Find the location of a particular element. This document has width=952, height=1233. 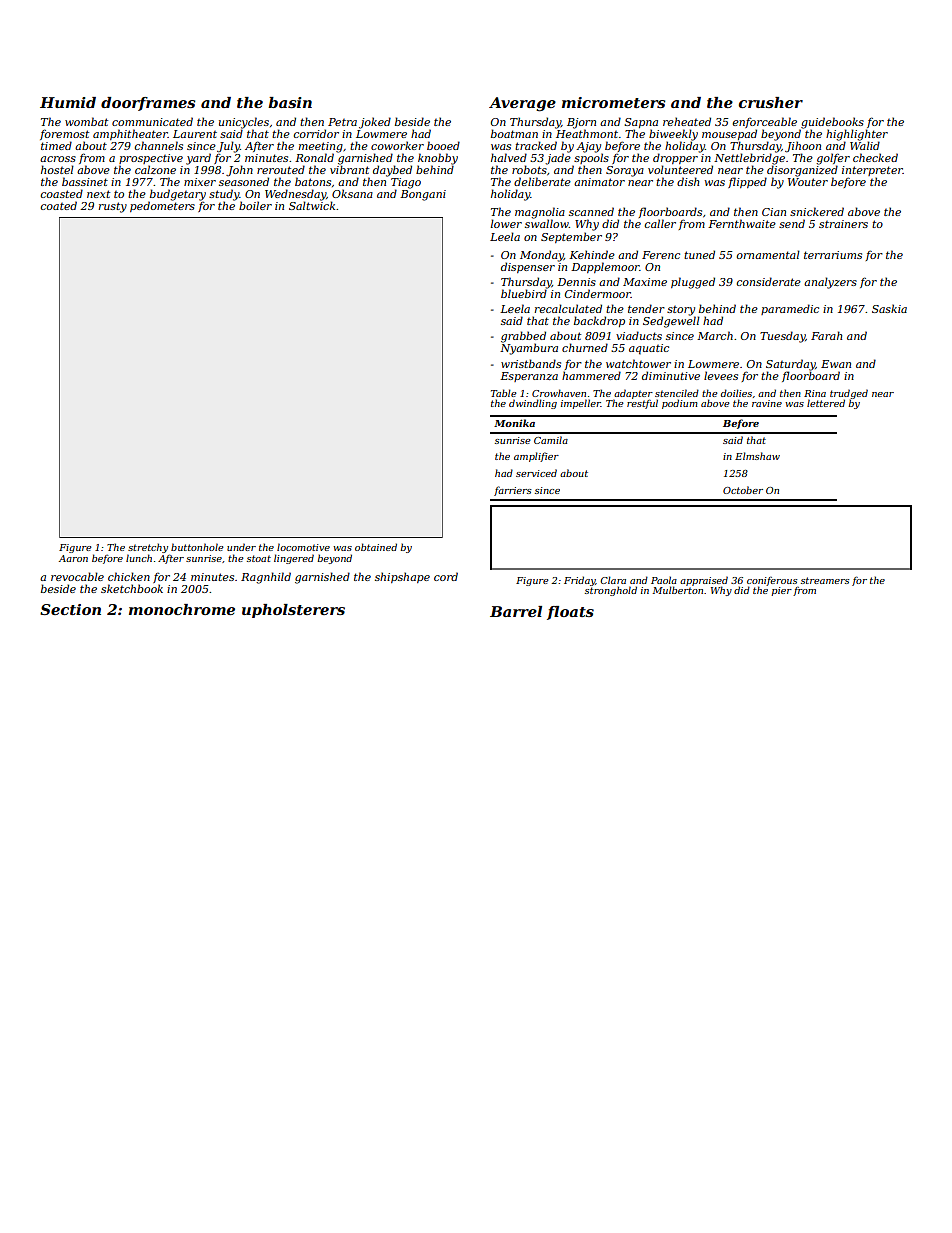

Table is located at coordinates (504, 393).
